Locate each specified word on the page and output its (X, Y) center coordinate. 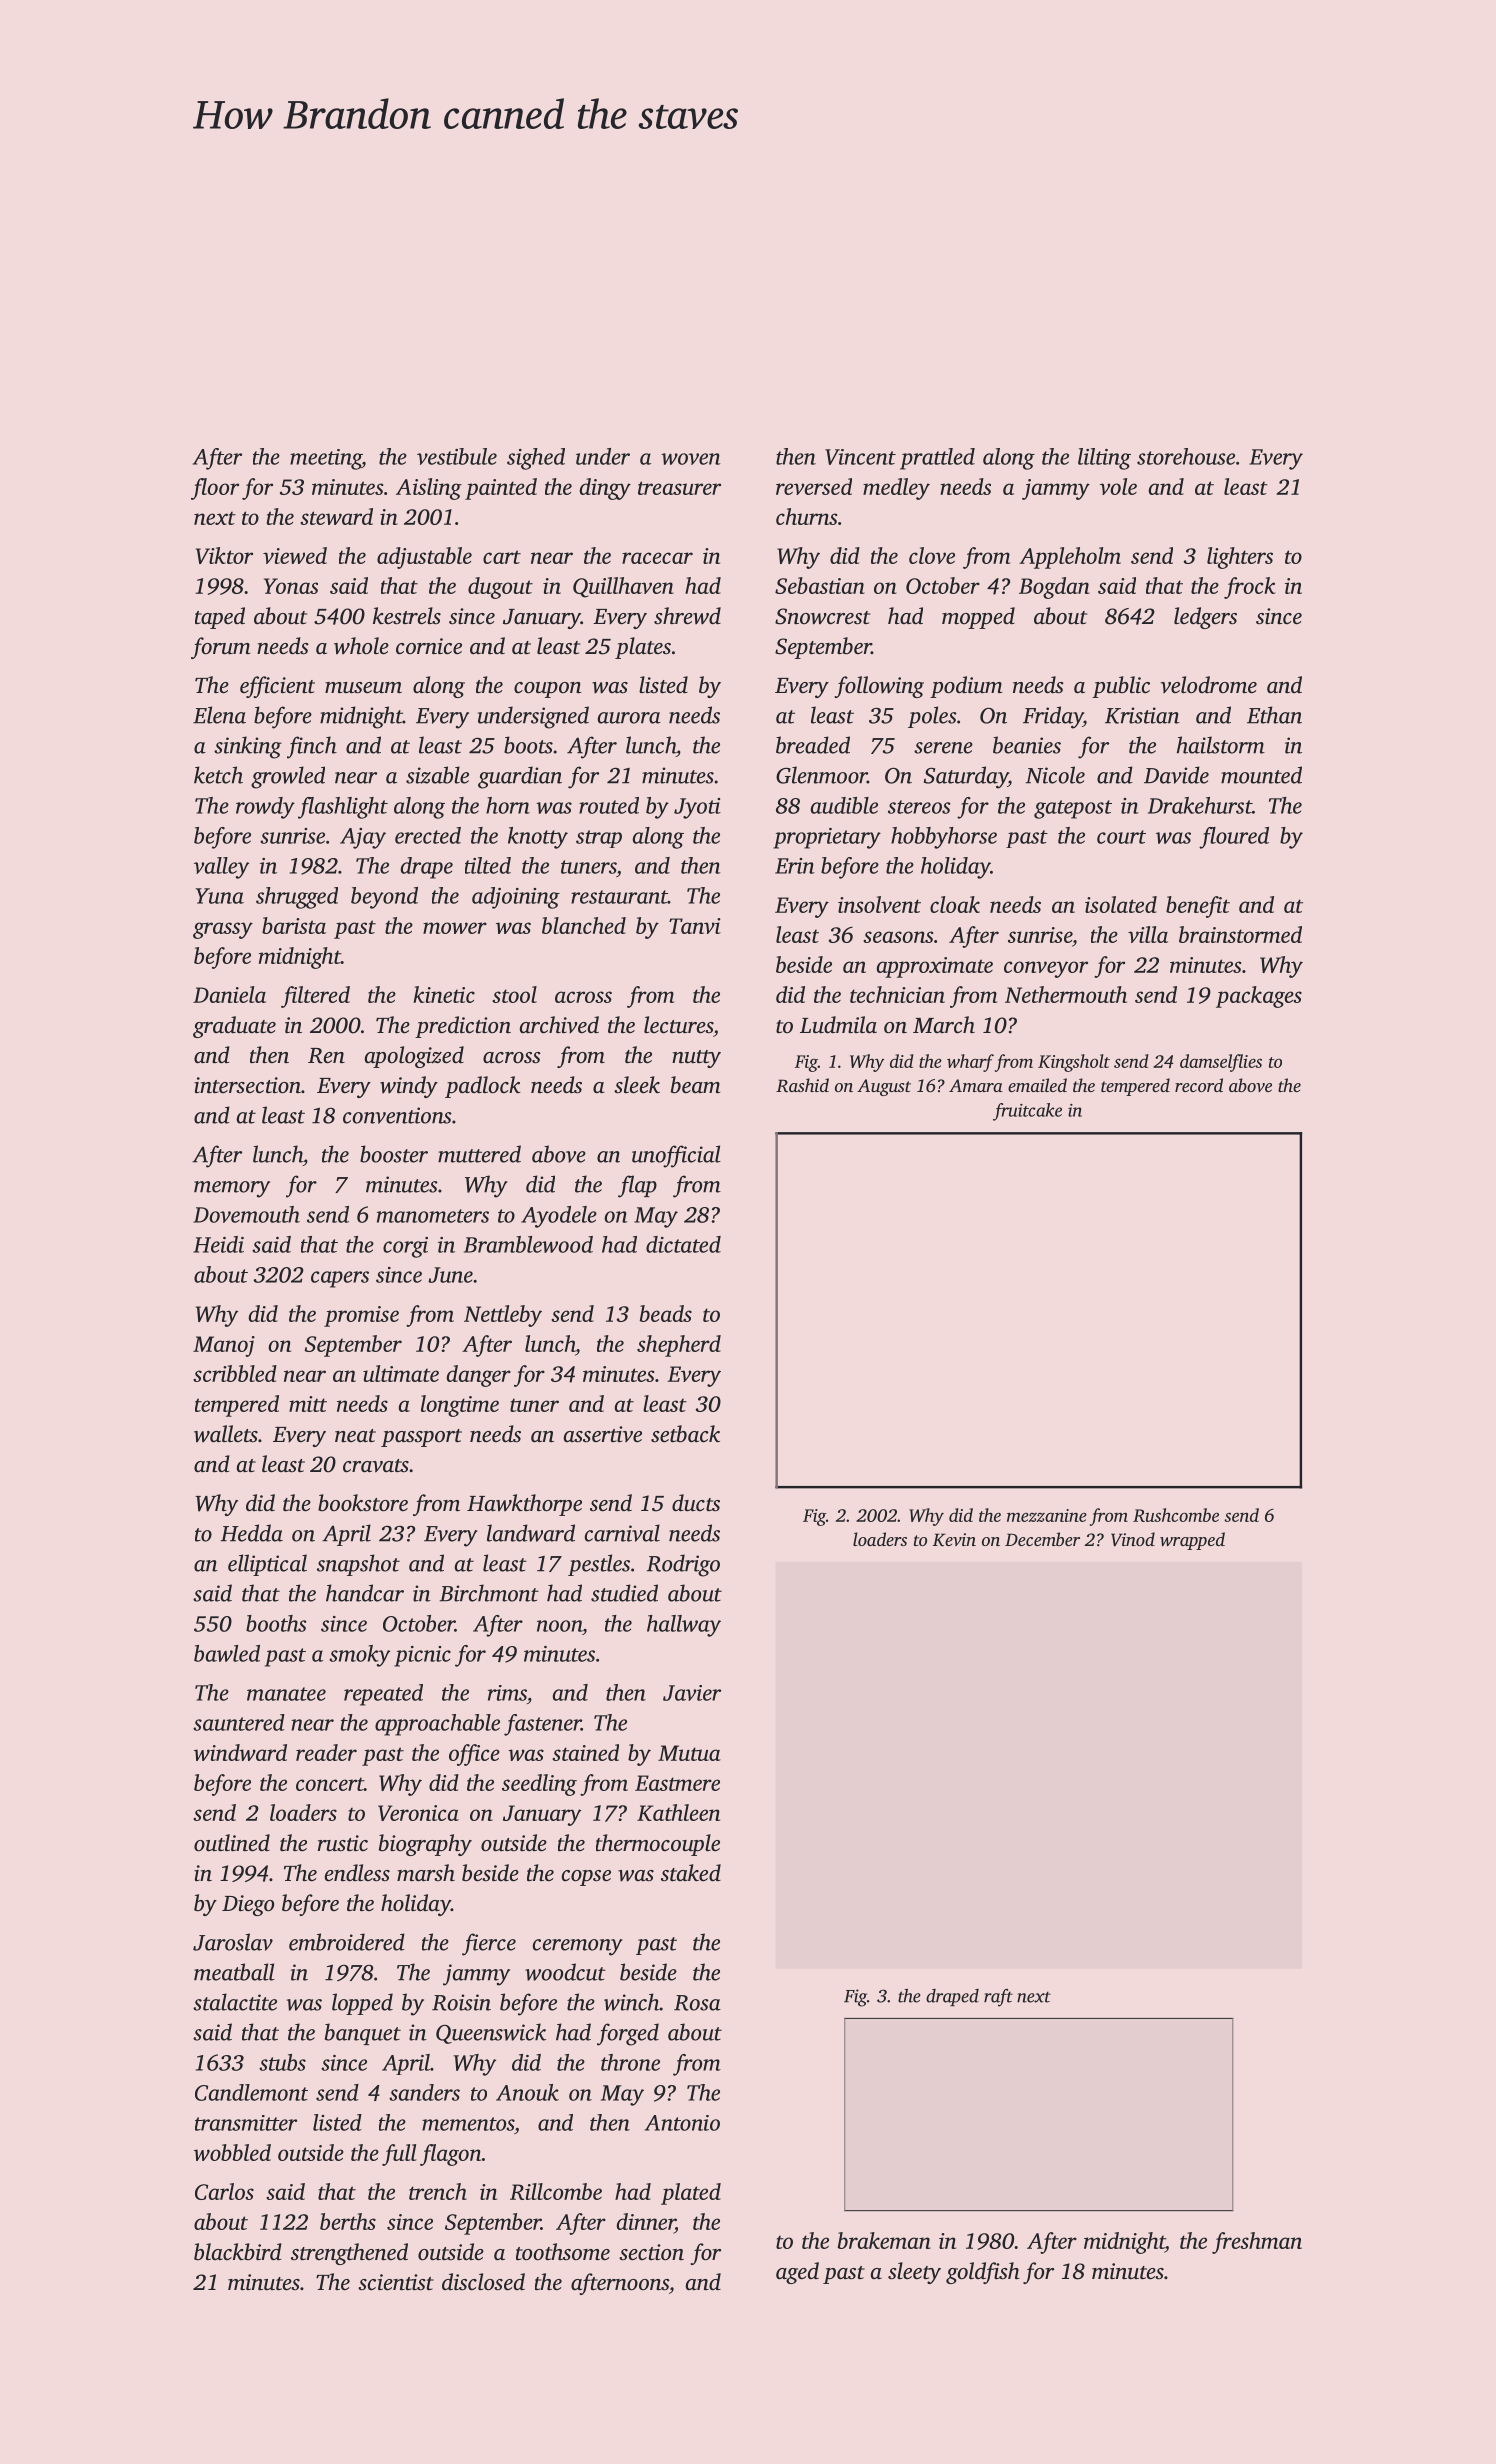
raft (998, 1998)
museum (363, 688)
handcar (365, 1593)
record (1199, 1085)
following (879, 687)
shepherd (679, 1346)
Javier (692, 1693)
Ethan (1274, 715)
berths (348, 2221)
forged (628, 2034)
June (450, 1275)
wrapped (1192, 1541)
